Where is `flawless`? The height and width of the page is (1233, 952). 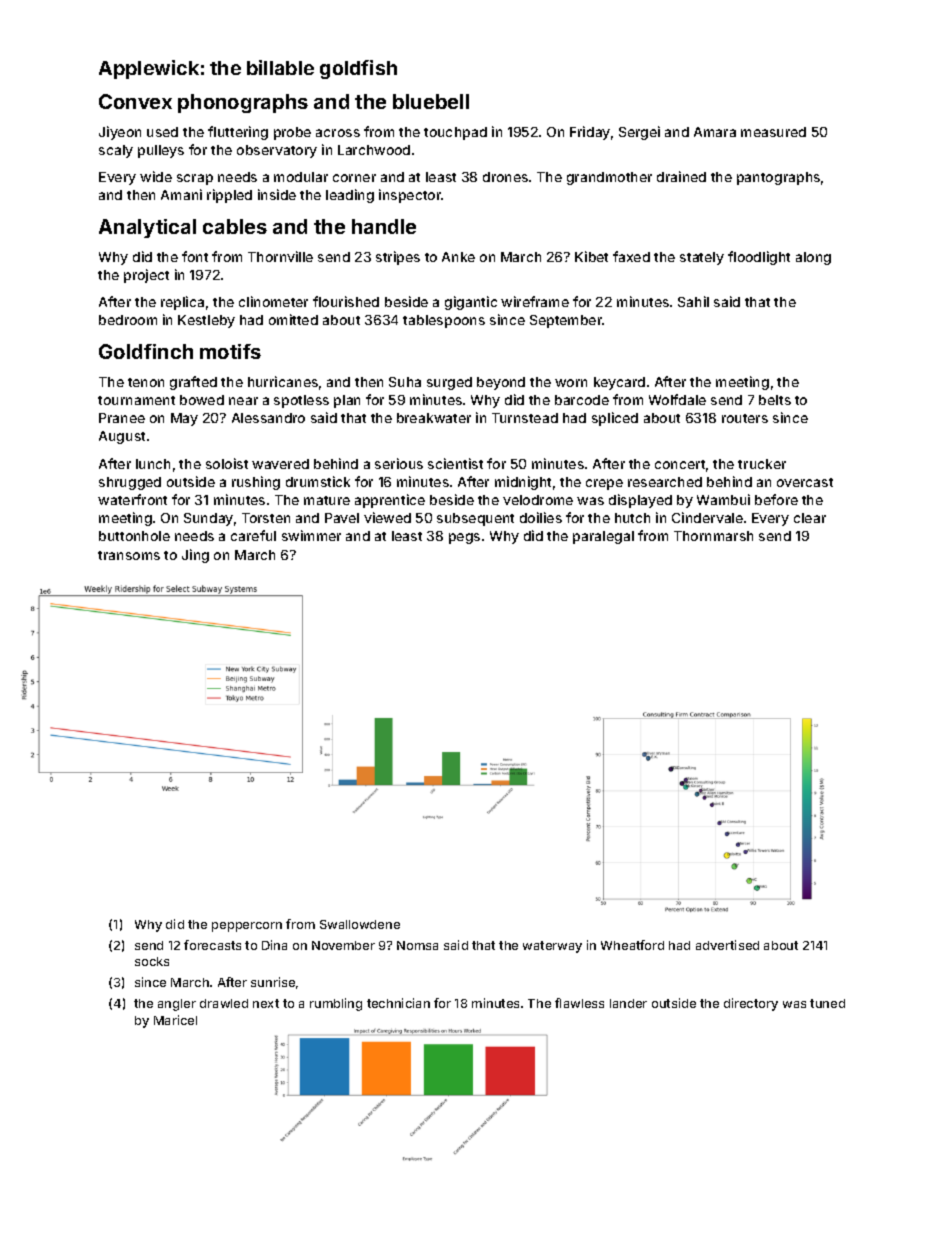 flawless is located at coordinates (579, 1003).
